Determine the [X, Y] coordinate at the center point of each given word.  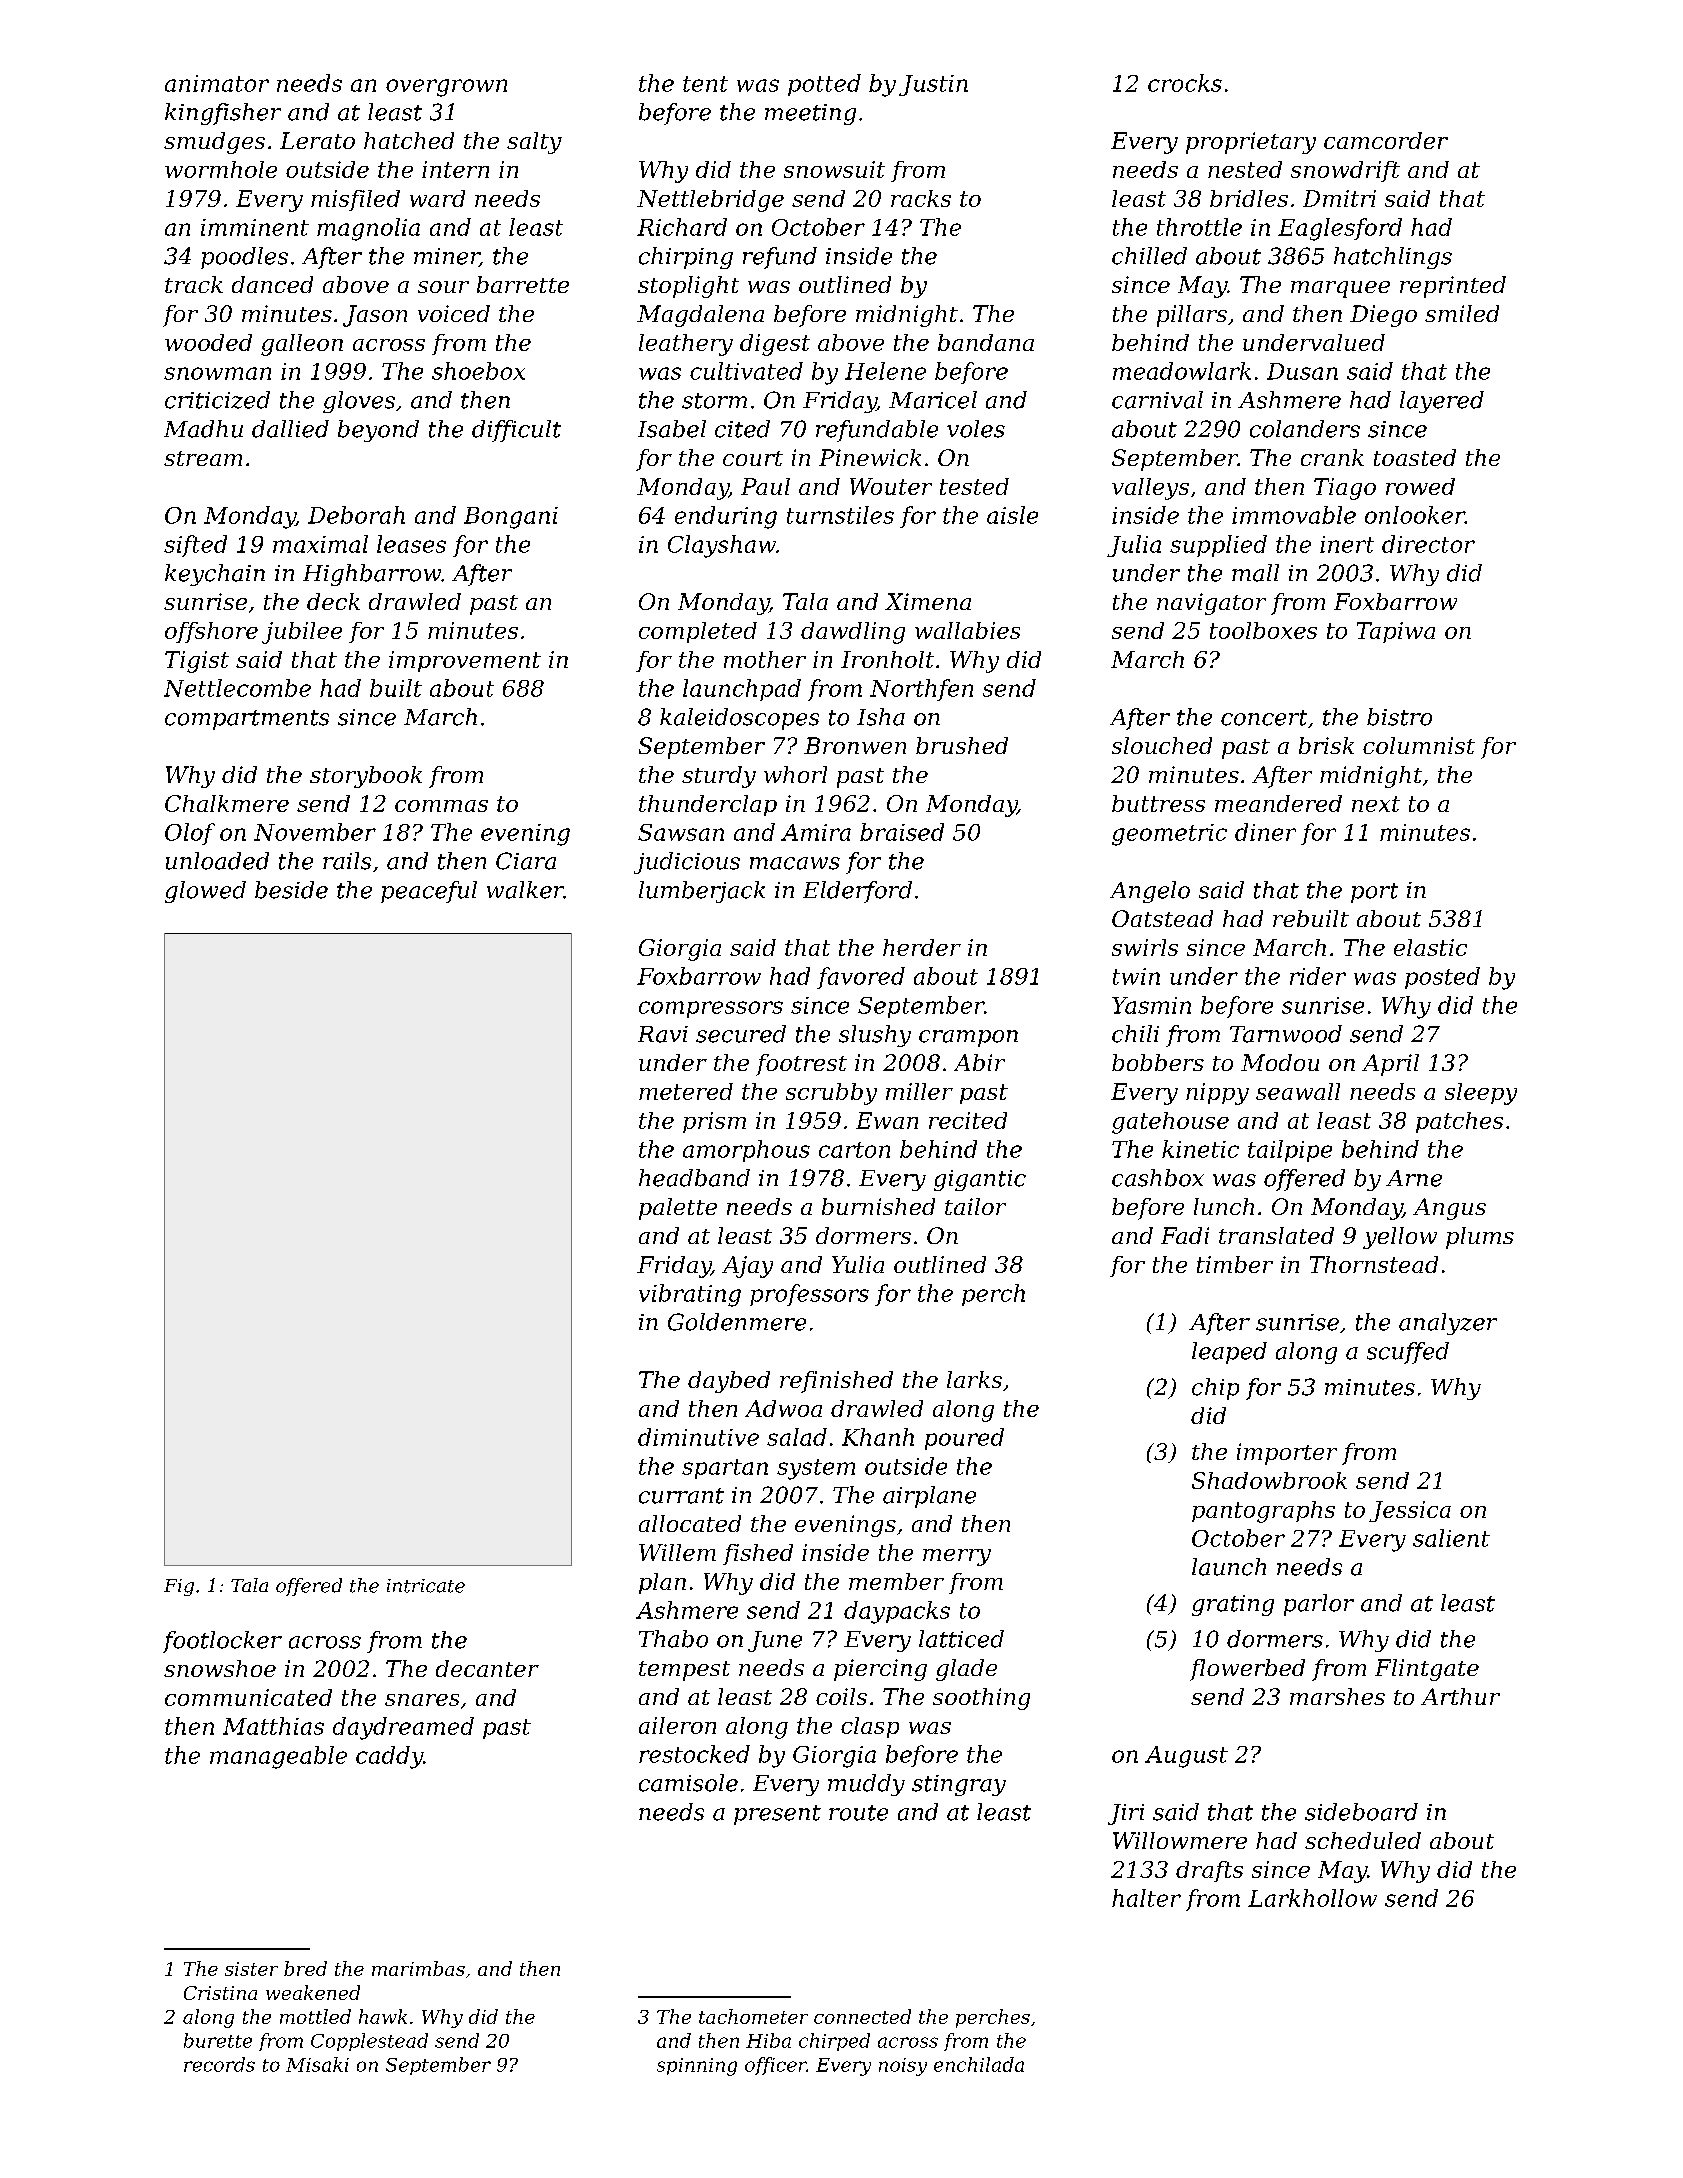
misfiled [355, 200]
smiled [1462, 313]
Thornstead [1374, 1264]
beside [291, 890]
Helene [885, 371]
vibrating [690, 1295]
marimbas [418, 1968]
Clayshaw [722, 546]
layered [1442, 402]
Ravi [663, 1034]
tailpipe [1290, 1151]
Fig [179, 1587]
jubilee [302, 633]
